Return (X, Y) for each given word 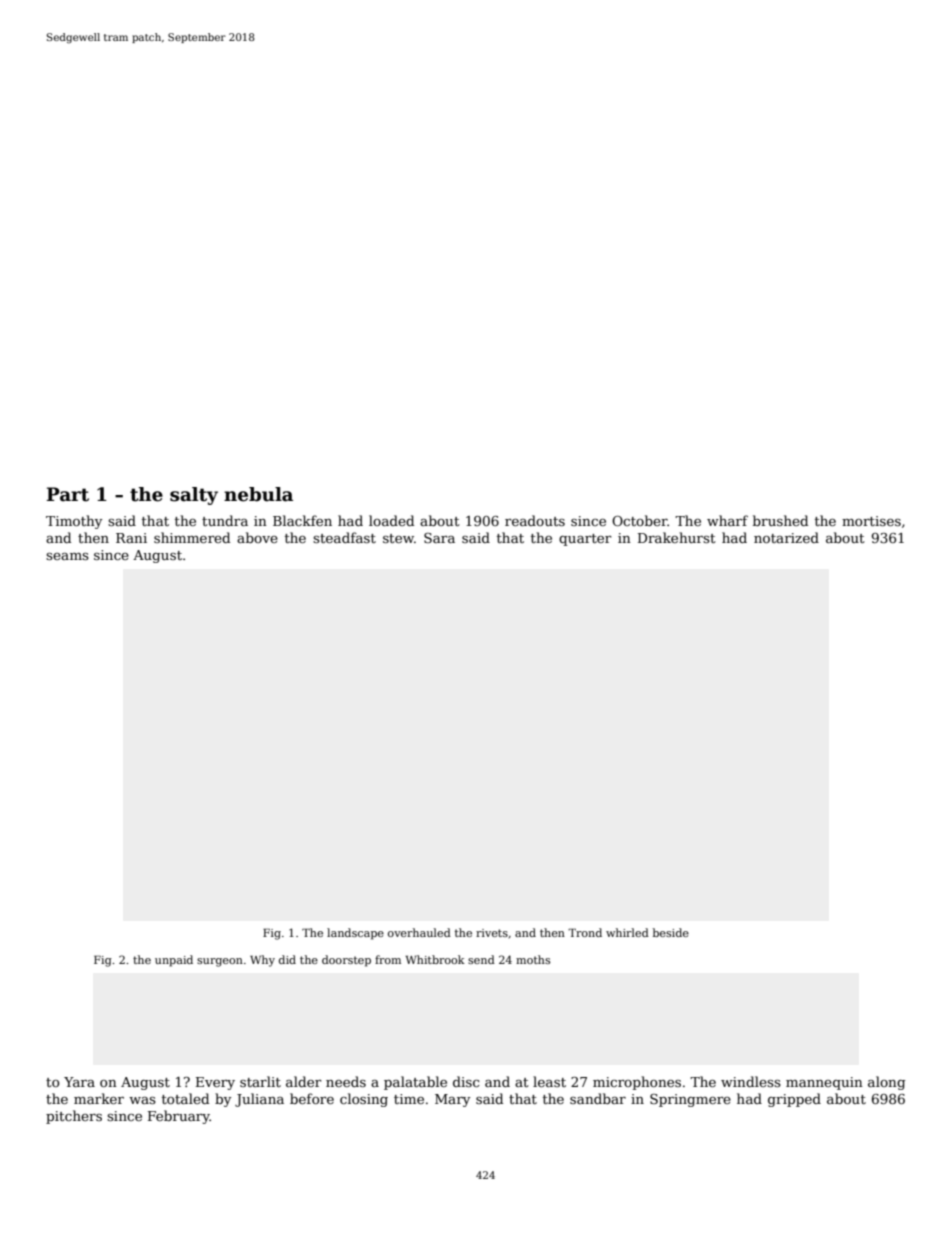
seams (67, 556)
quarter (585, 540)
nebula (258, 494)
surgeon (220, 962)
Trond (585, 932)
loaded (391, 520)
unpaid (174, 961)
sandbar (598, 1098)
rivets (492, 933)
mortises (871, 521)
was (142, 1100)
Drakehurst (677, 537)
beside (671, 932)
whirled (627, 932)
